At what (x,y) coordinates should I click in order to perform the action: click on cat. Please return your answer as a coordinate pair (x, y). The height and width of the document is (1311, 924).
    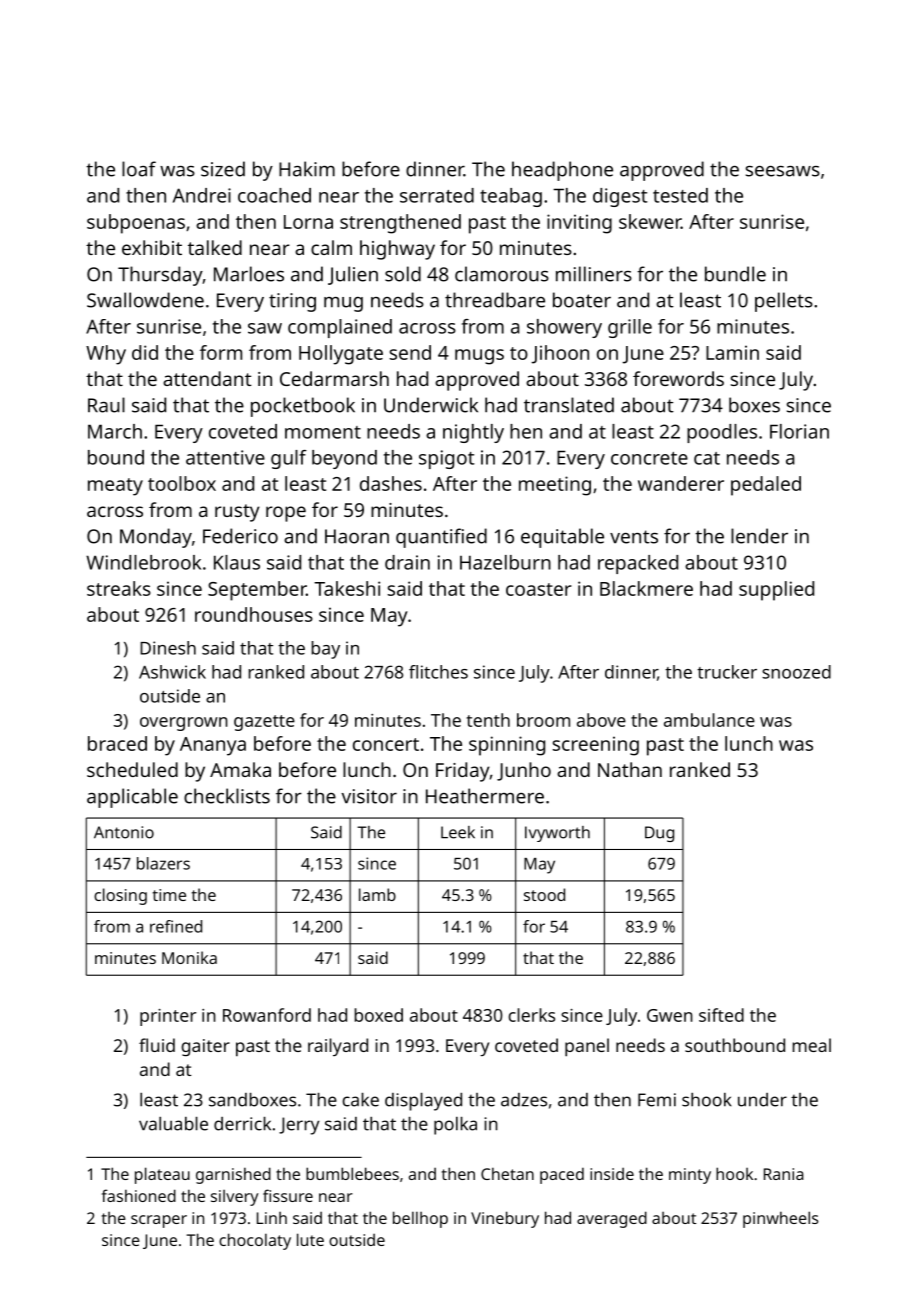
    Looking at the image, I should click on (707, 458).
